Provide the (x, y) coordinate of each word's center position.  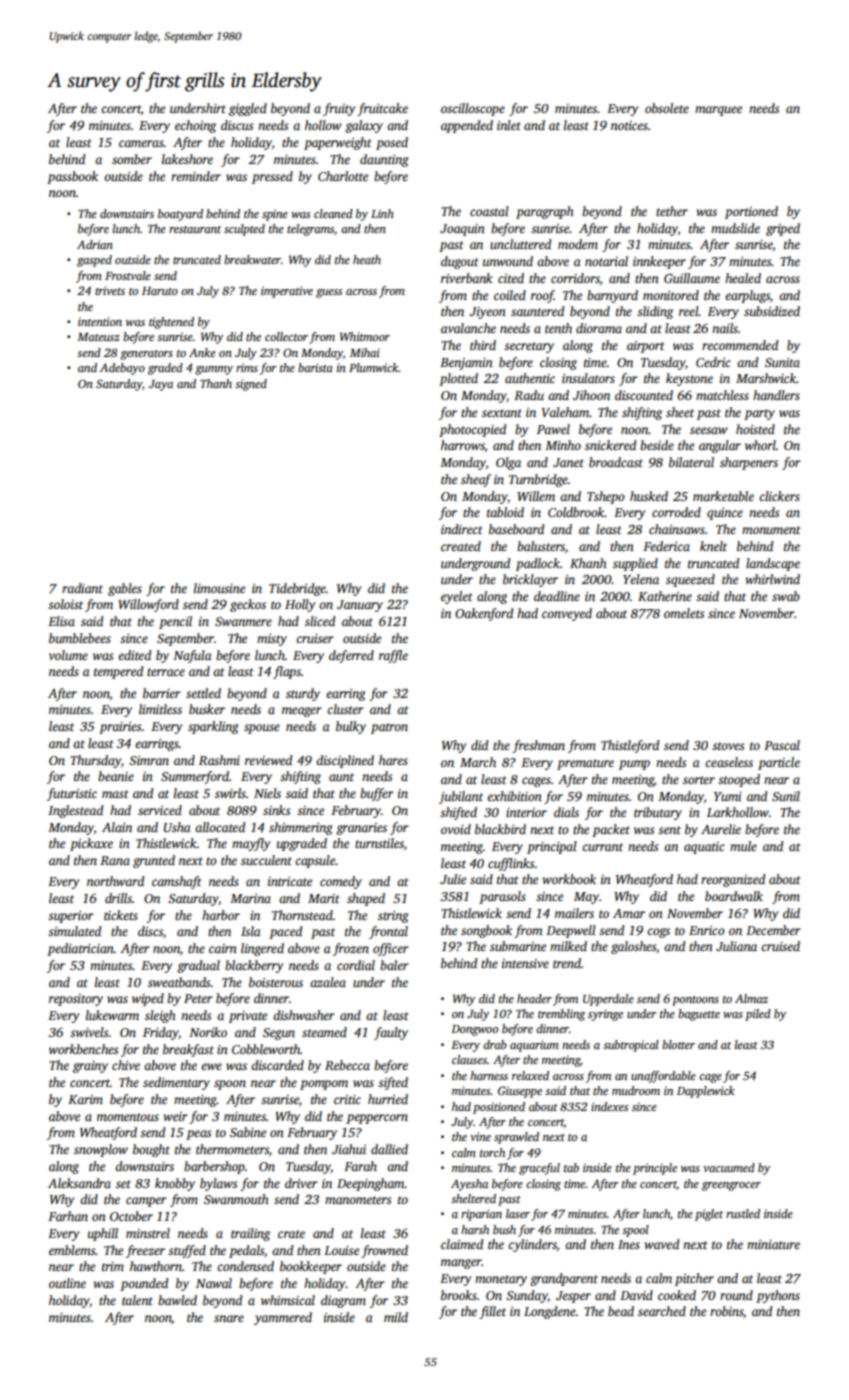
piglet (709, 1215)
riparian (481, 1215)
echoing (195, 126)
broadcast (616, 462)
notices (629, 125)
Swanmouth (236, 1199)
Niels (267, 793)
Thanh (216, 383)
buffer (377, 794)
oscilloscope (473, 109)
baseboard (516, 529)
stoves (728, 746)
